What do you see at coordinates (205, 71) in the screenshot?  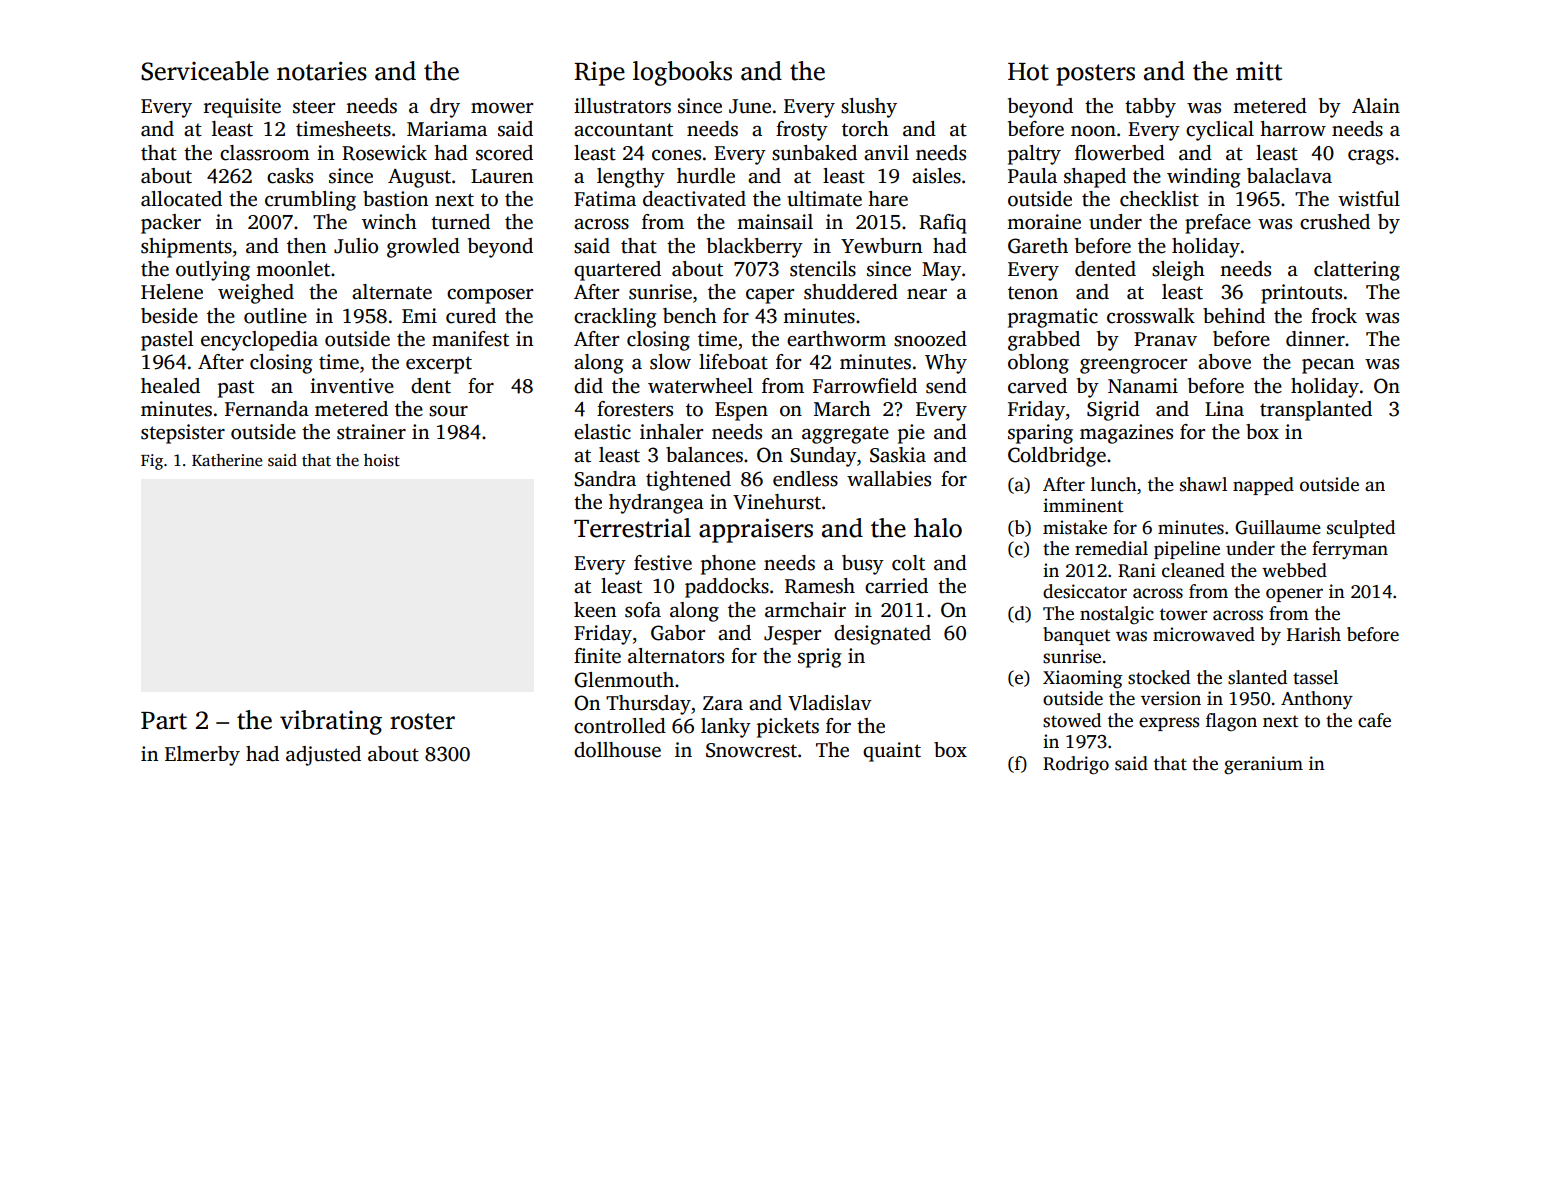 I see `Serviceable` at bounding box center [205, 71].
